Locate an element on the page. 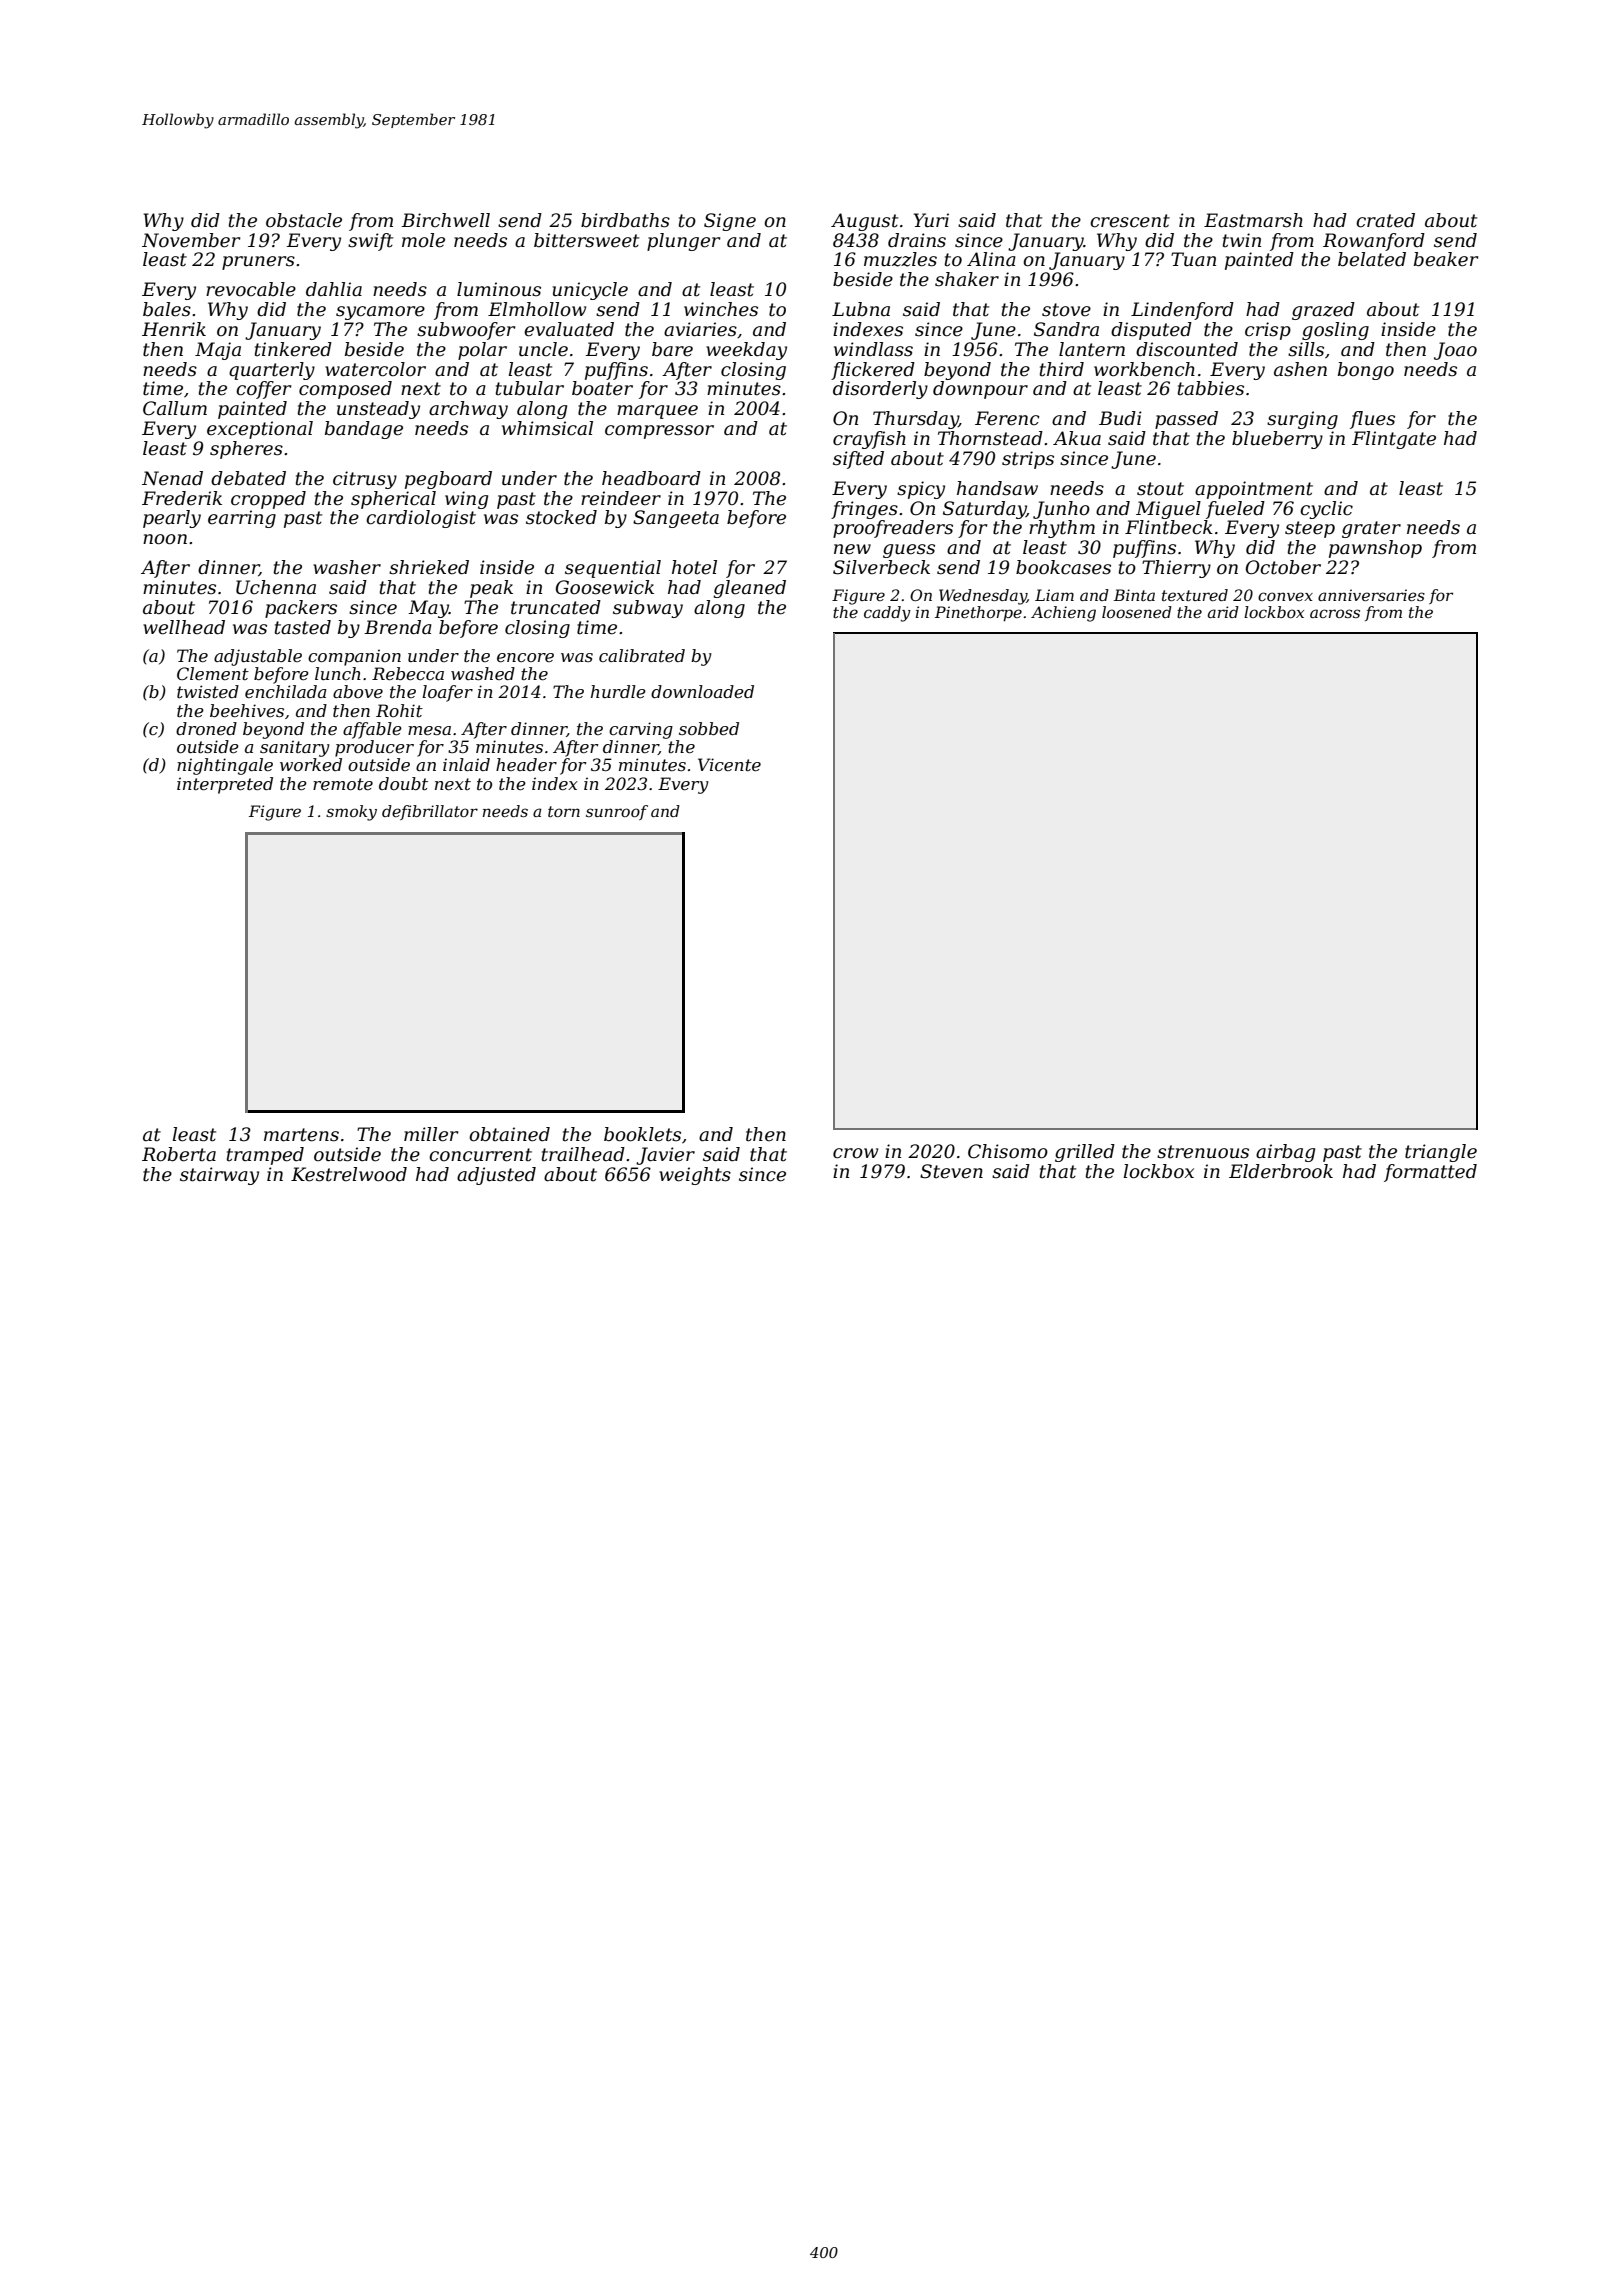  airbag is located at coordinates (1285, 1153).
